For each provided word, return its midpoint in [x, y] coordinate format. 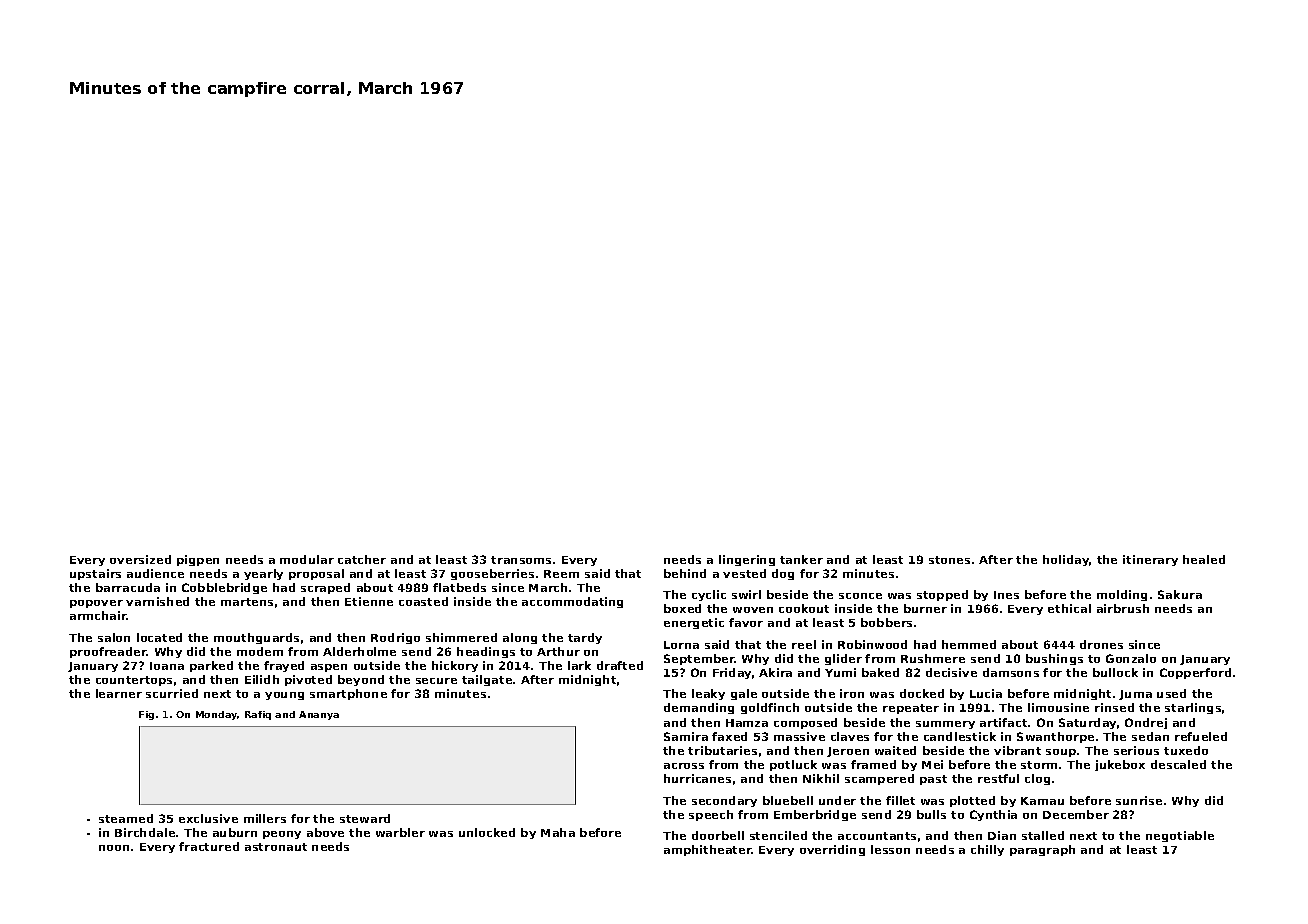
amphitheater [708, 850]
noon [114, 848]
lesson [890, 849]
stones [949, 560]
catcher [362, 559]
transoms [521, 560]
